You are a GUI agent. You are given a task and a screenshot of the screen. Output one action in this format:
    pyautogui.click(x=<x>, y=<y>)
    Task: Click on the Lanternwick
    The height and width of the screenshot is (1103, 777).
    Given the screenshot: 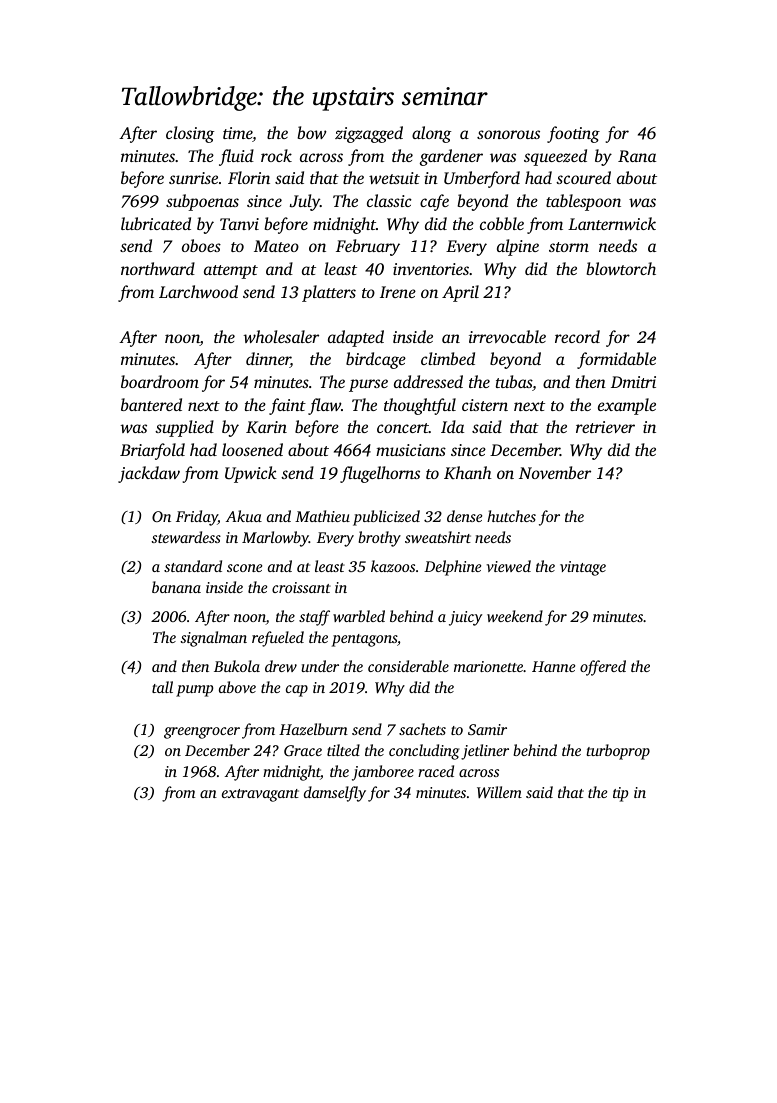 What is the action you would take?
    pyautogui.click(x=612, y=223)
